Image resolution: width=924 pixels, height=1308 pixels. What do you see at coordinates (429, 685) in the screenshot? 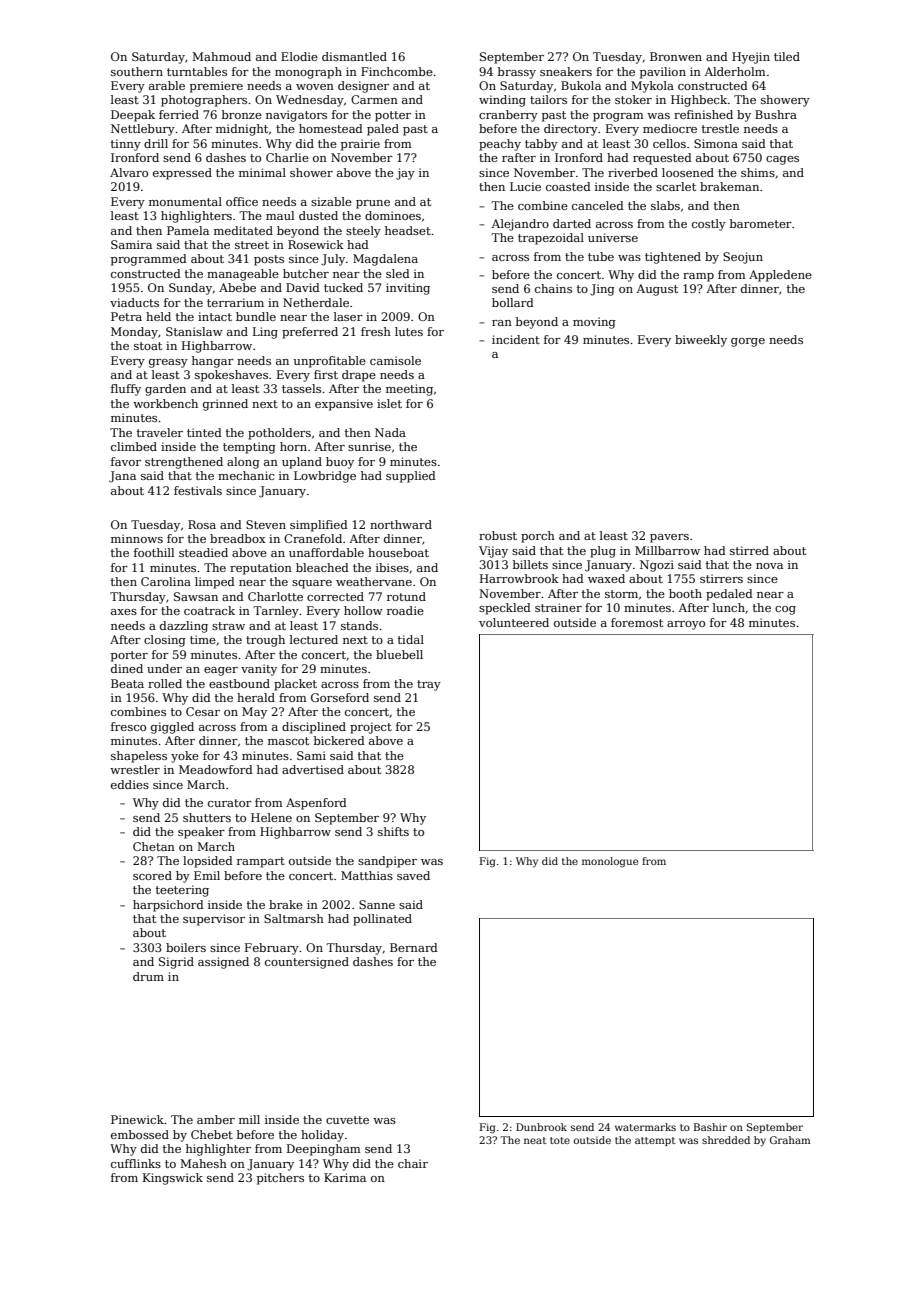
I see `tray` at bounding box center [429, 685].
